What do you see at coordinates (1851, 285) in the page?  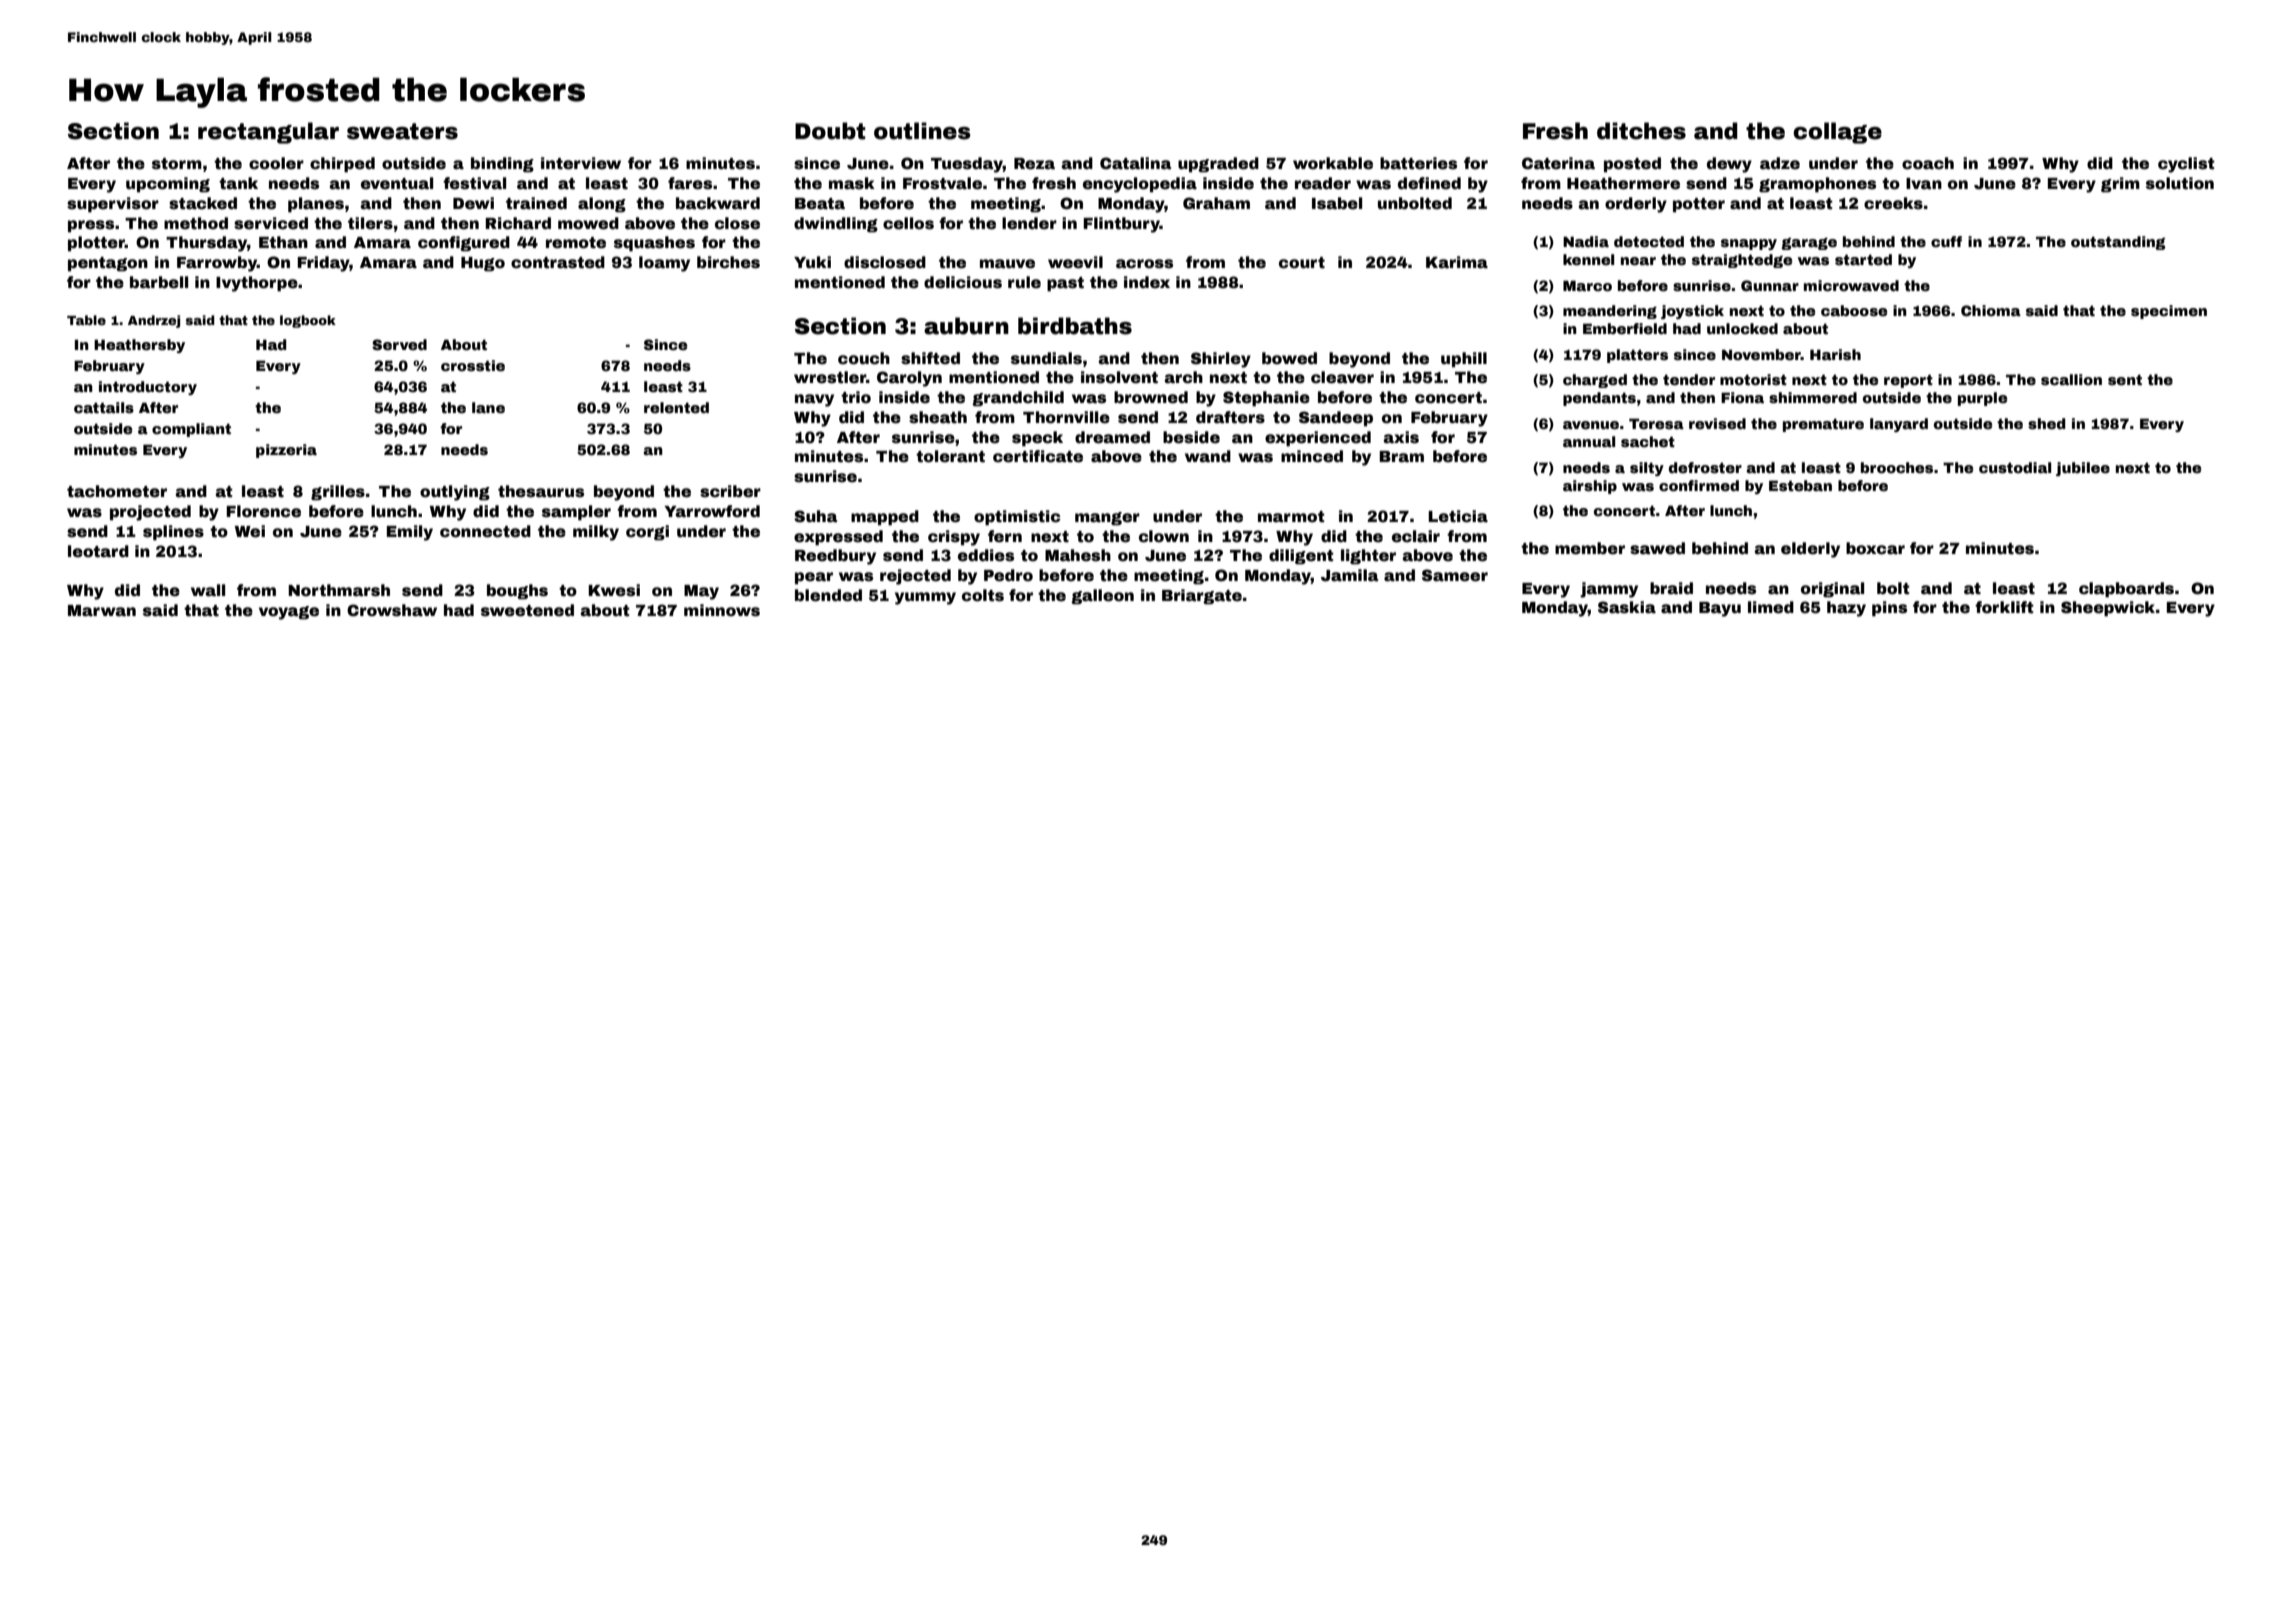 I see `microwaved` at bounding box center [1851, 285].
